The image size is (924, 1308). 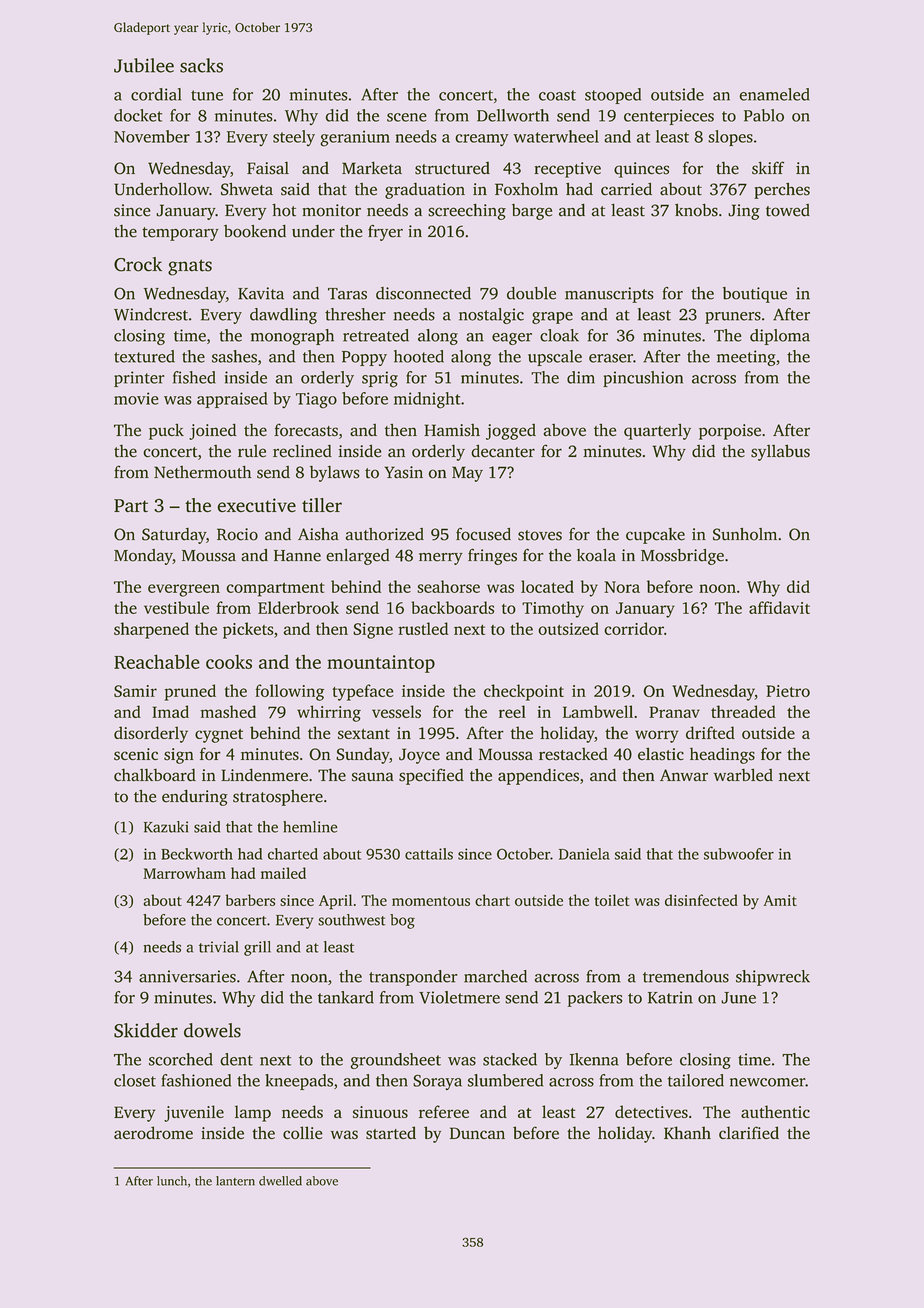 What do you see at coordinates (396, 1061) in the screenshot?
I see `groundsheet` at bounding box center [396, 1061].
